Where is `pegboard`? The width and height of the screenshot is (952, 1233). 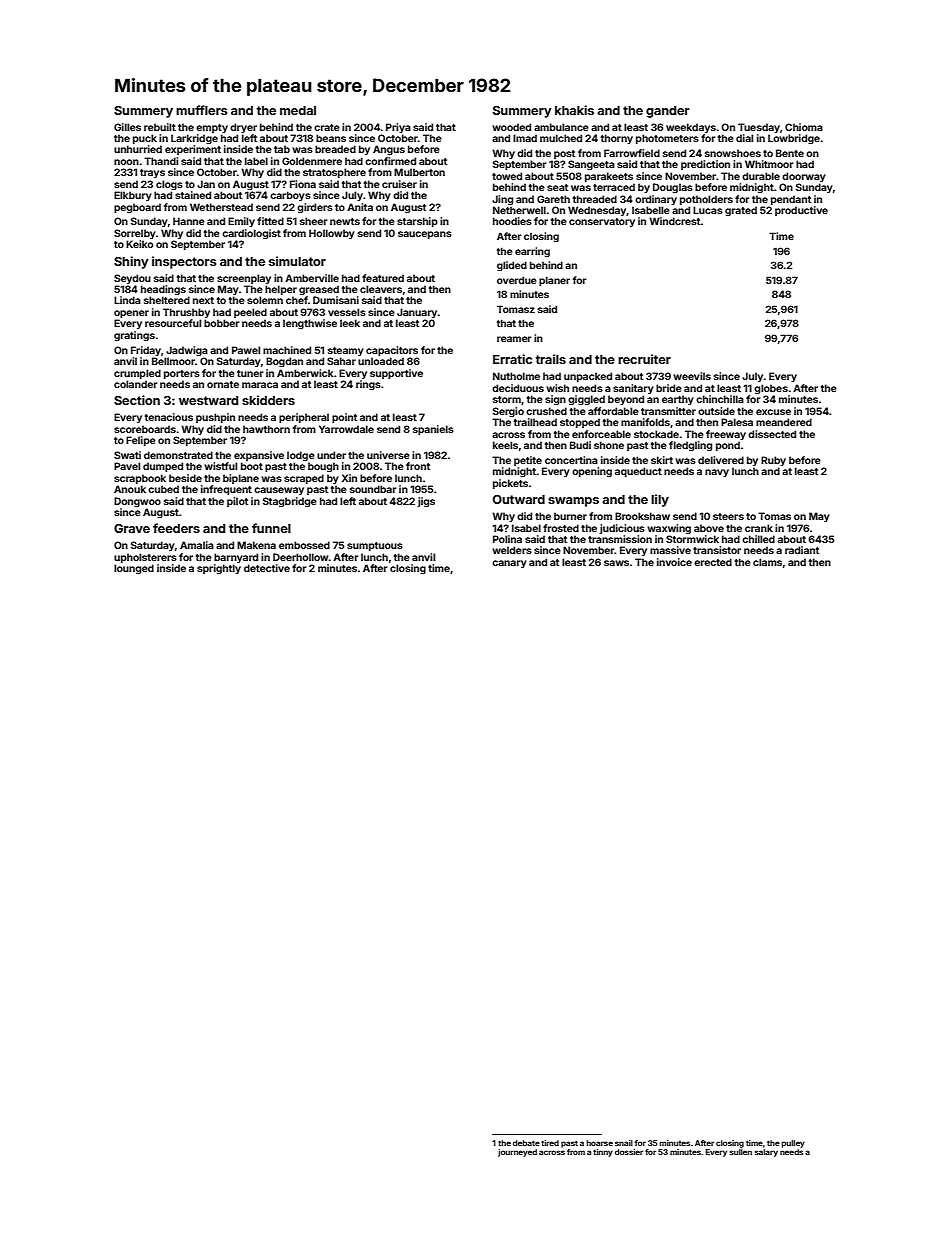 pegboard is located at coordinates (137, 208).
